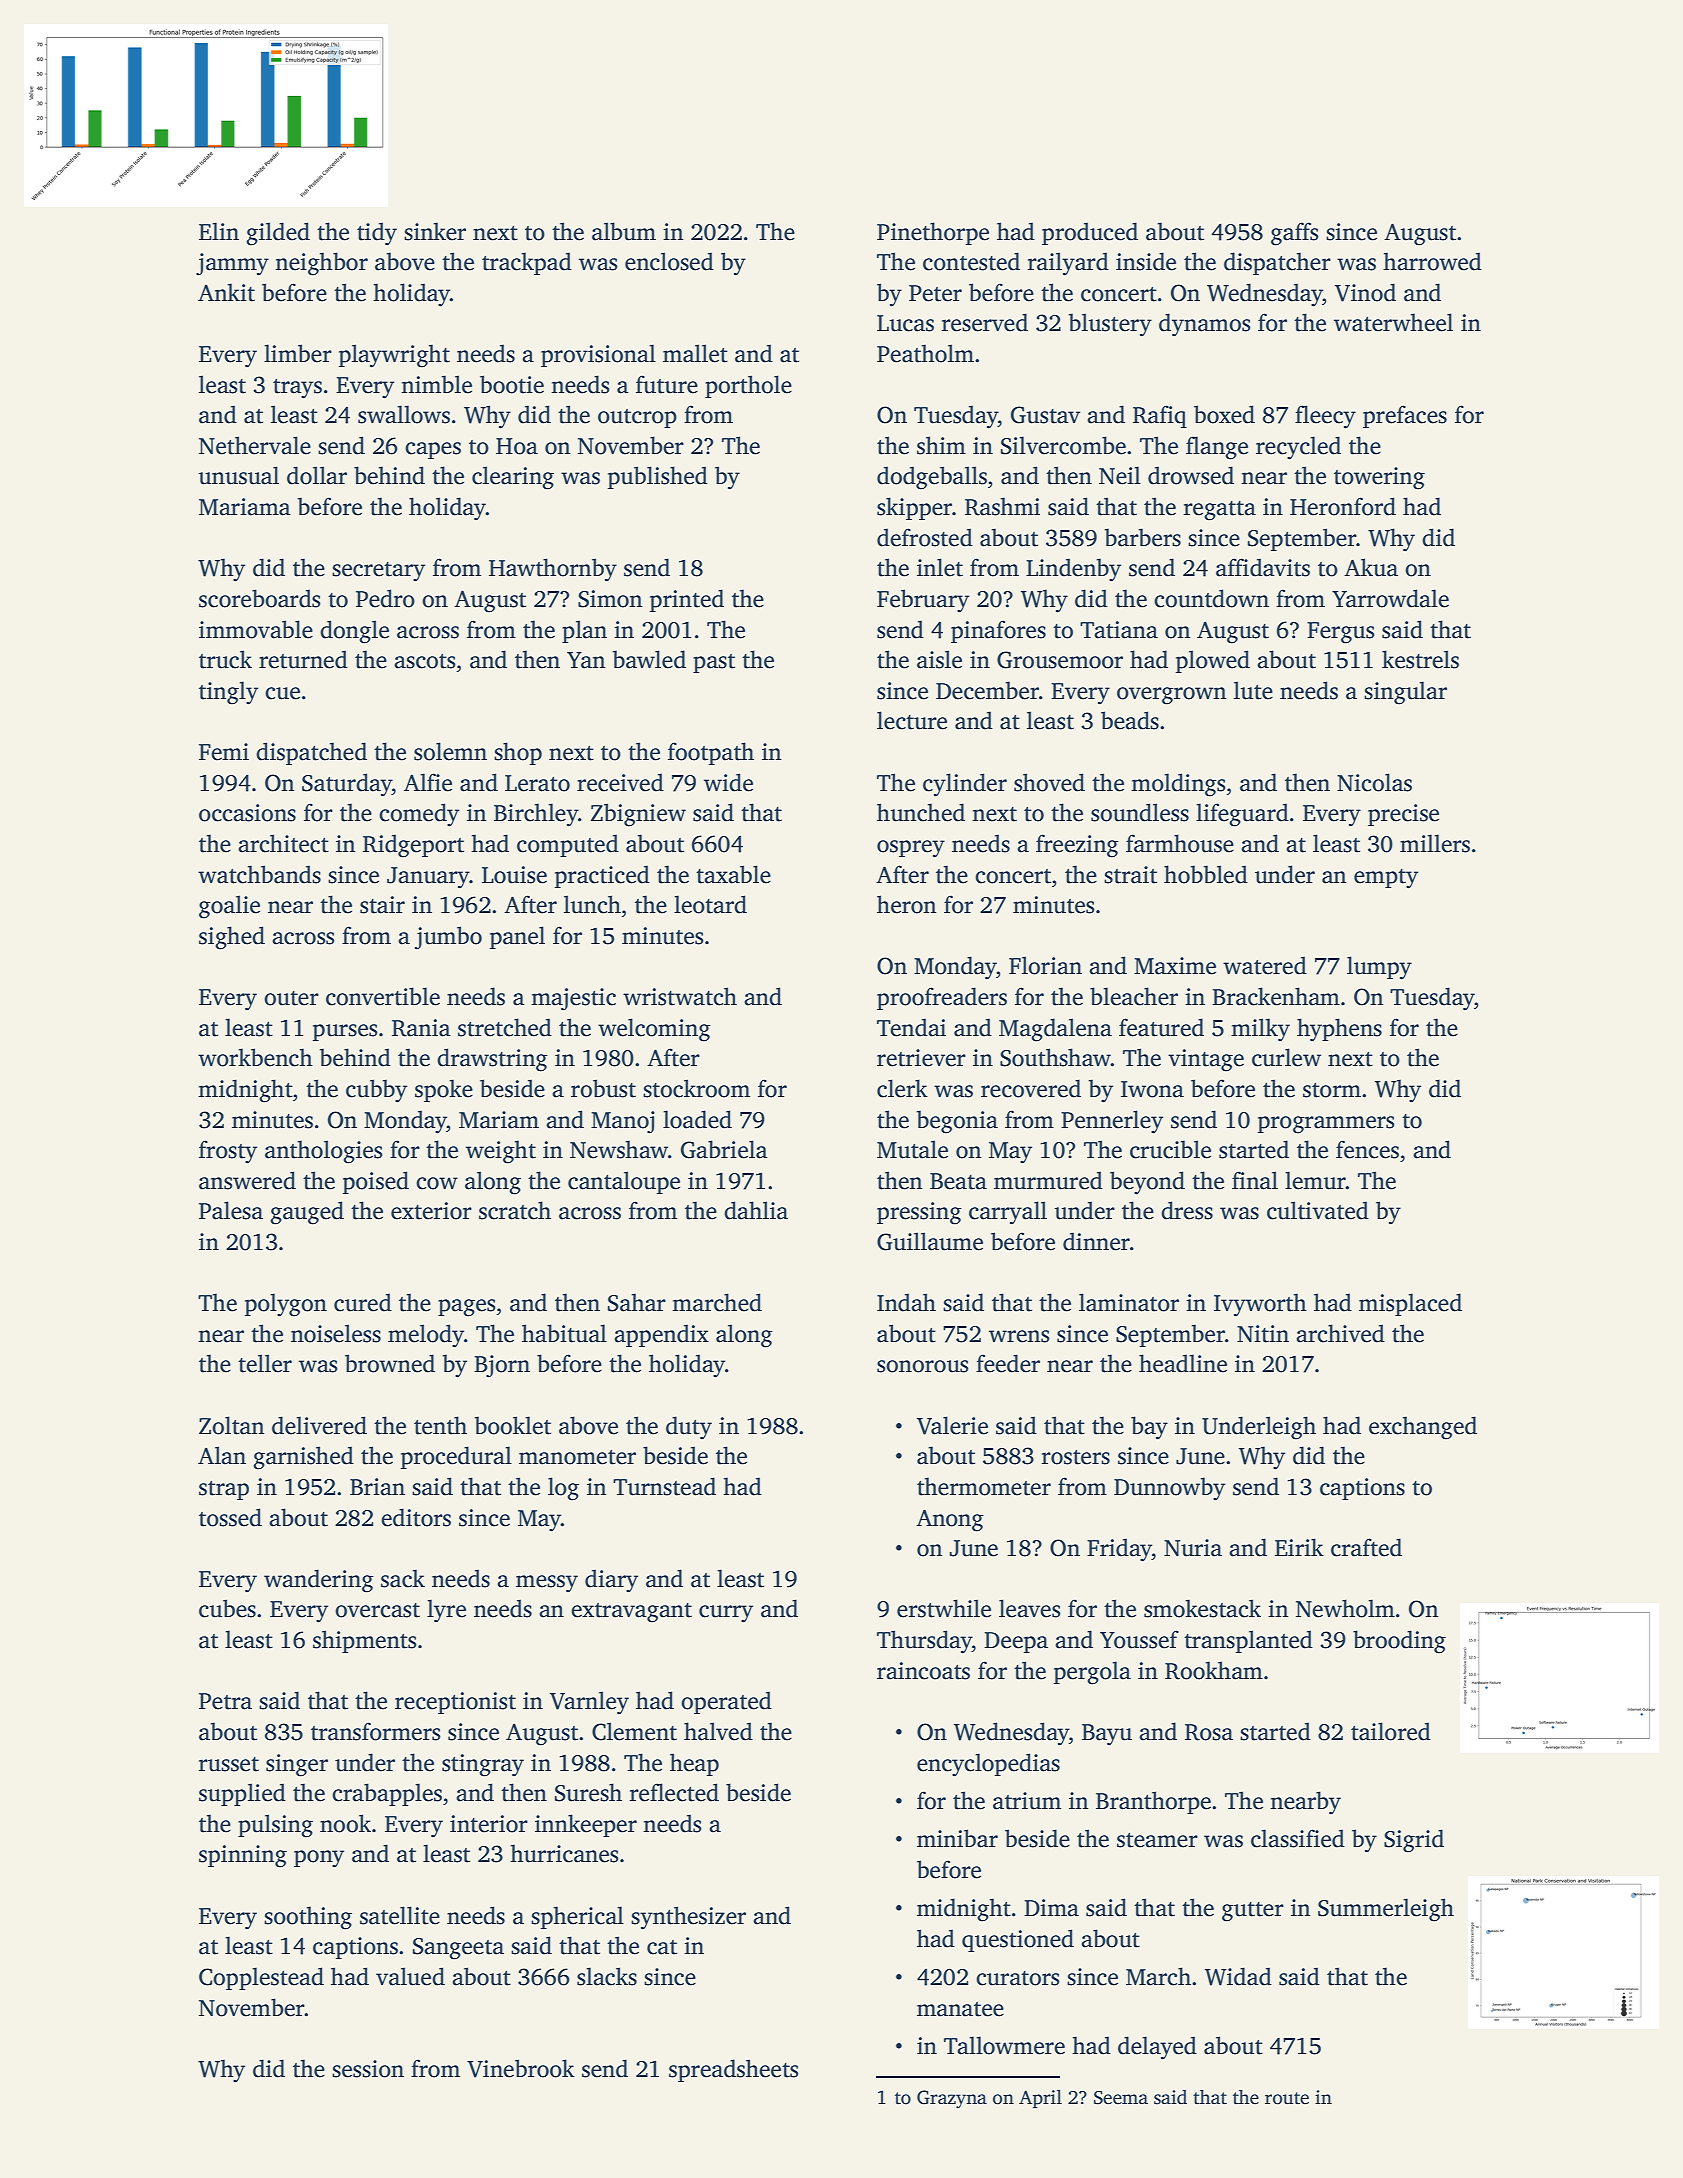 The height and width of the page is (2178, 1683). Describe the element at coordinates (368, 2069) in the page. I see `session` at that location.
